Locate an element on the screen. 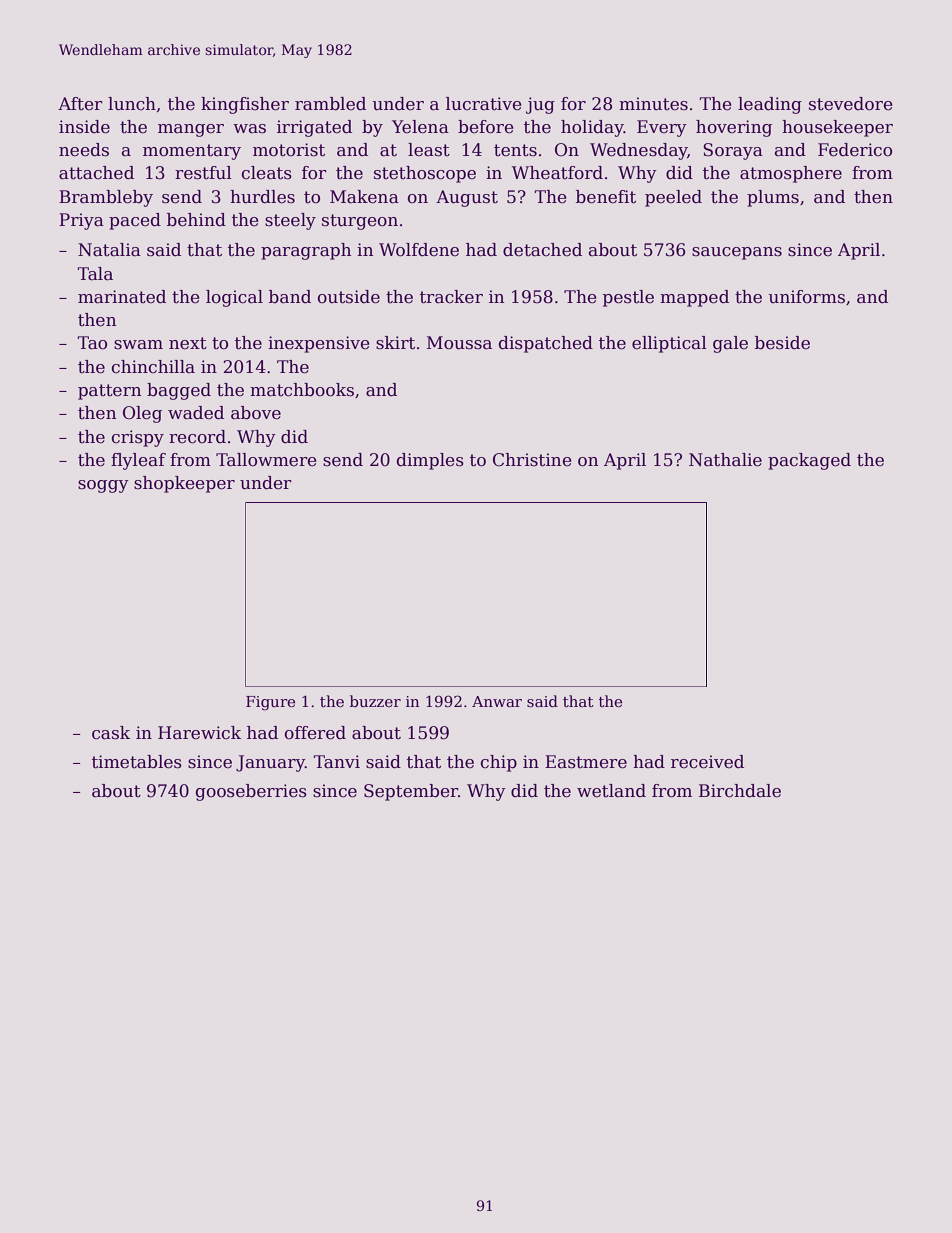  uniforms is located at coordinates (807, 297).
